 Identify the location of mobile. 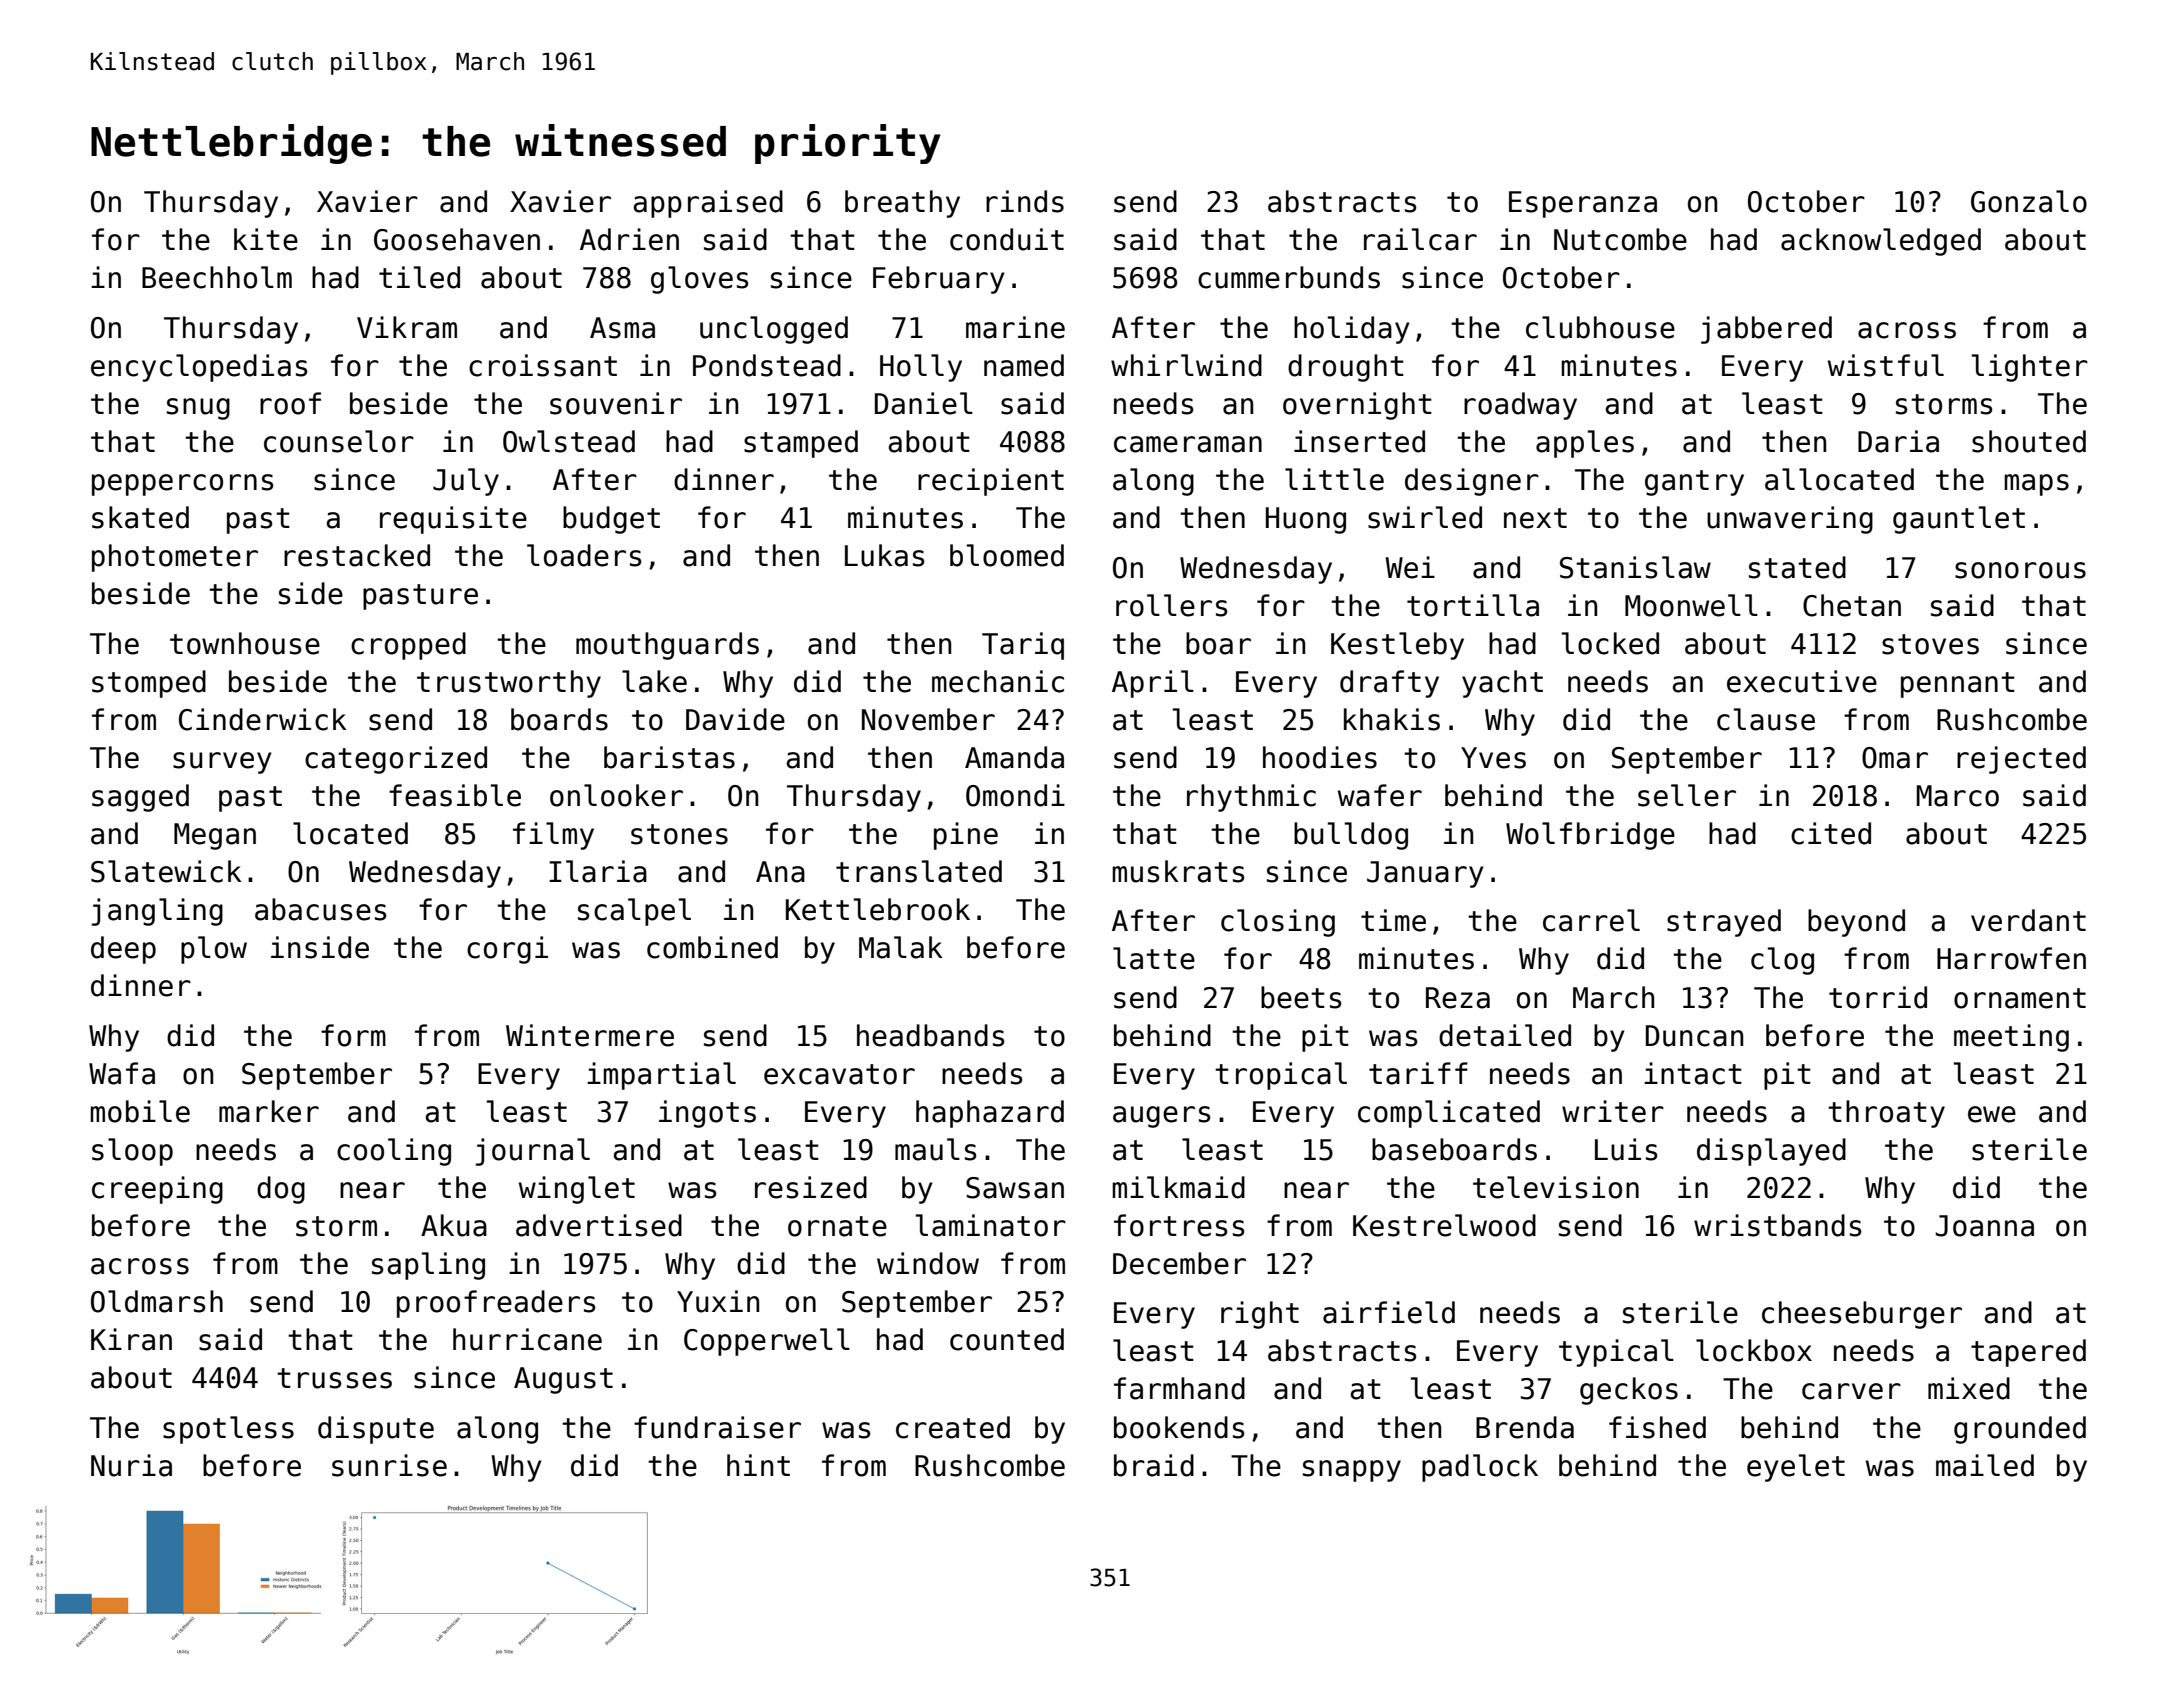
(140, 1111).
